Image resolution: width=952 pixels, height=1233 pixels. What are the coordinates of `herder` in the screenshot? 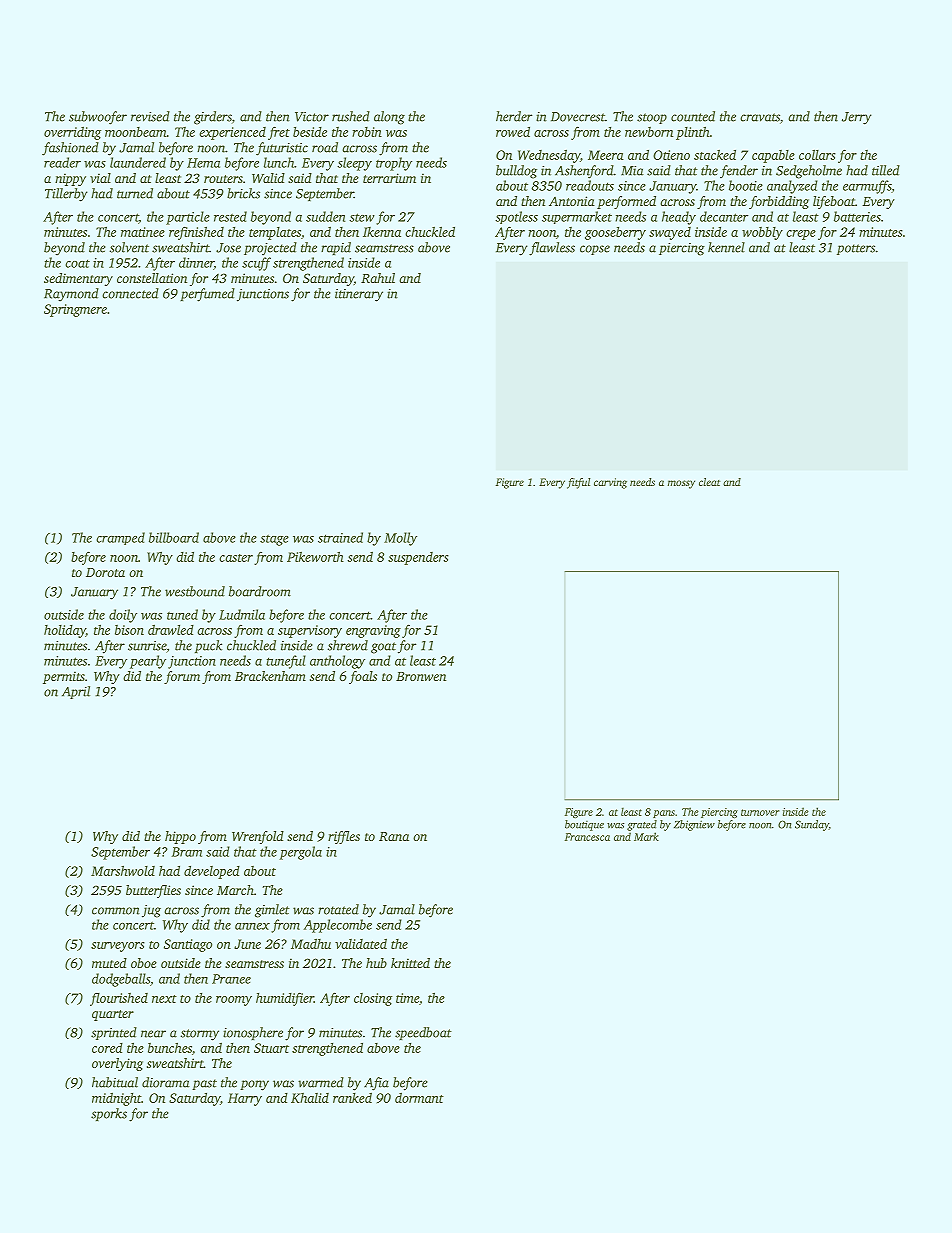 It's located at (514, 116).
